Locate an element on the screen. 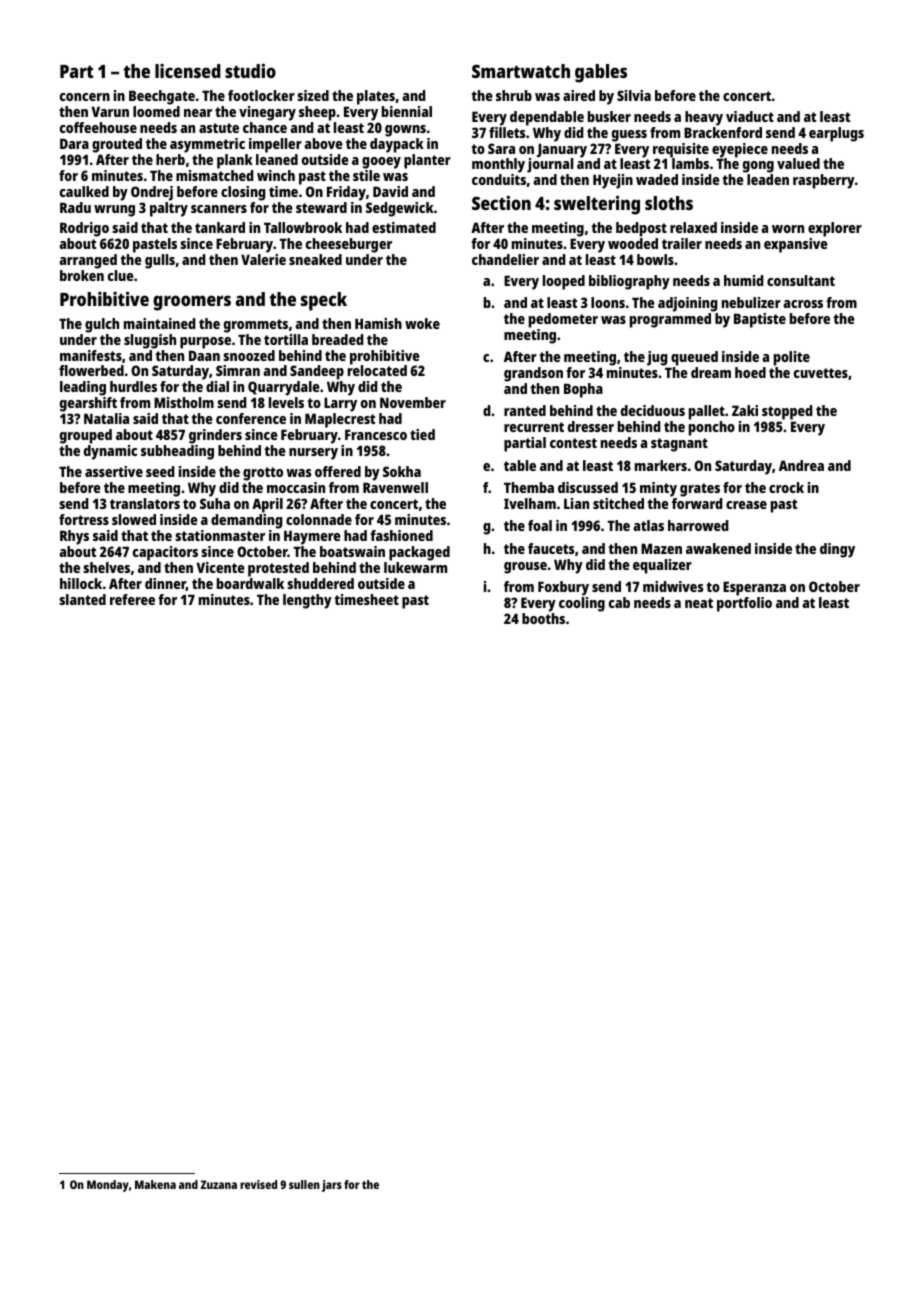  heavy is located at coordinates (704, 118).
